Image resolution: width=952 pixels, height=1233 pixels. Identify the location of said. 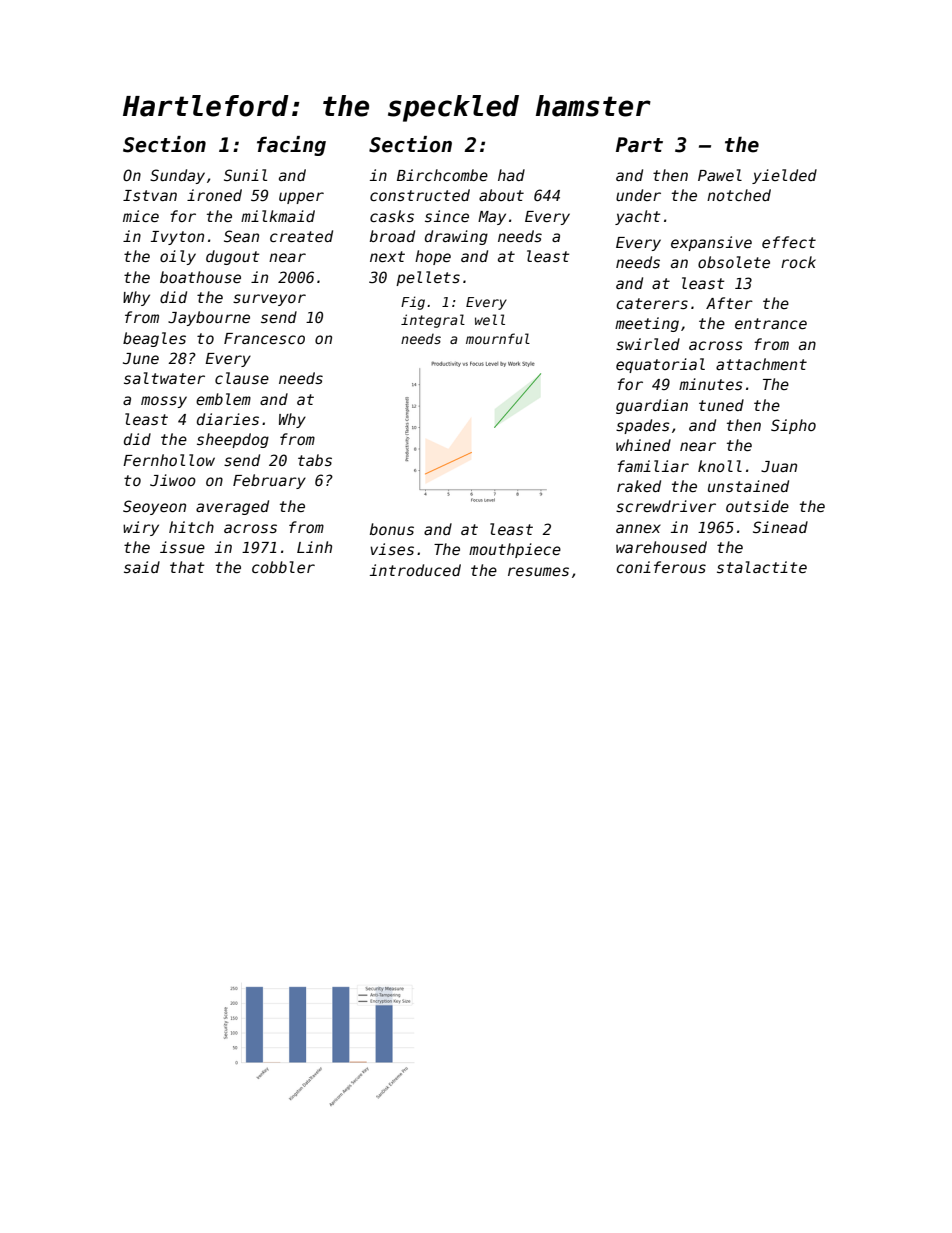
(142, 567).
